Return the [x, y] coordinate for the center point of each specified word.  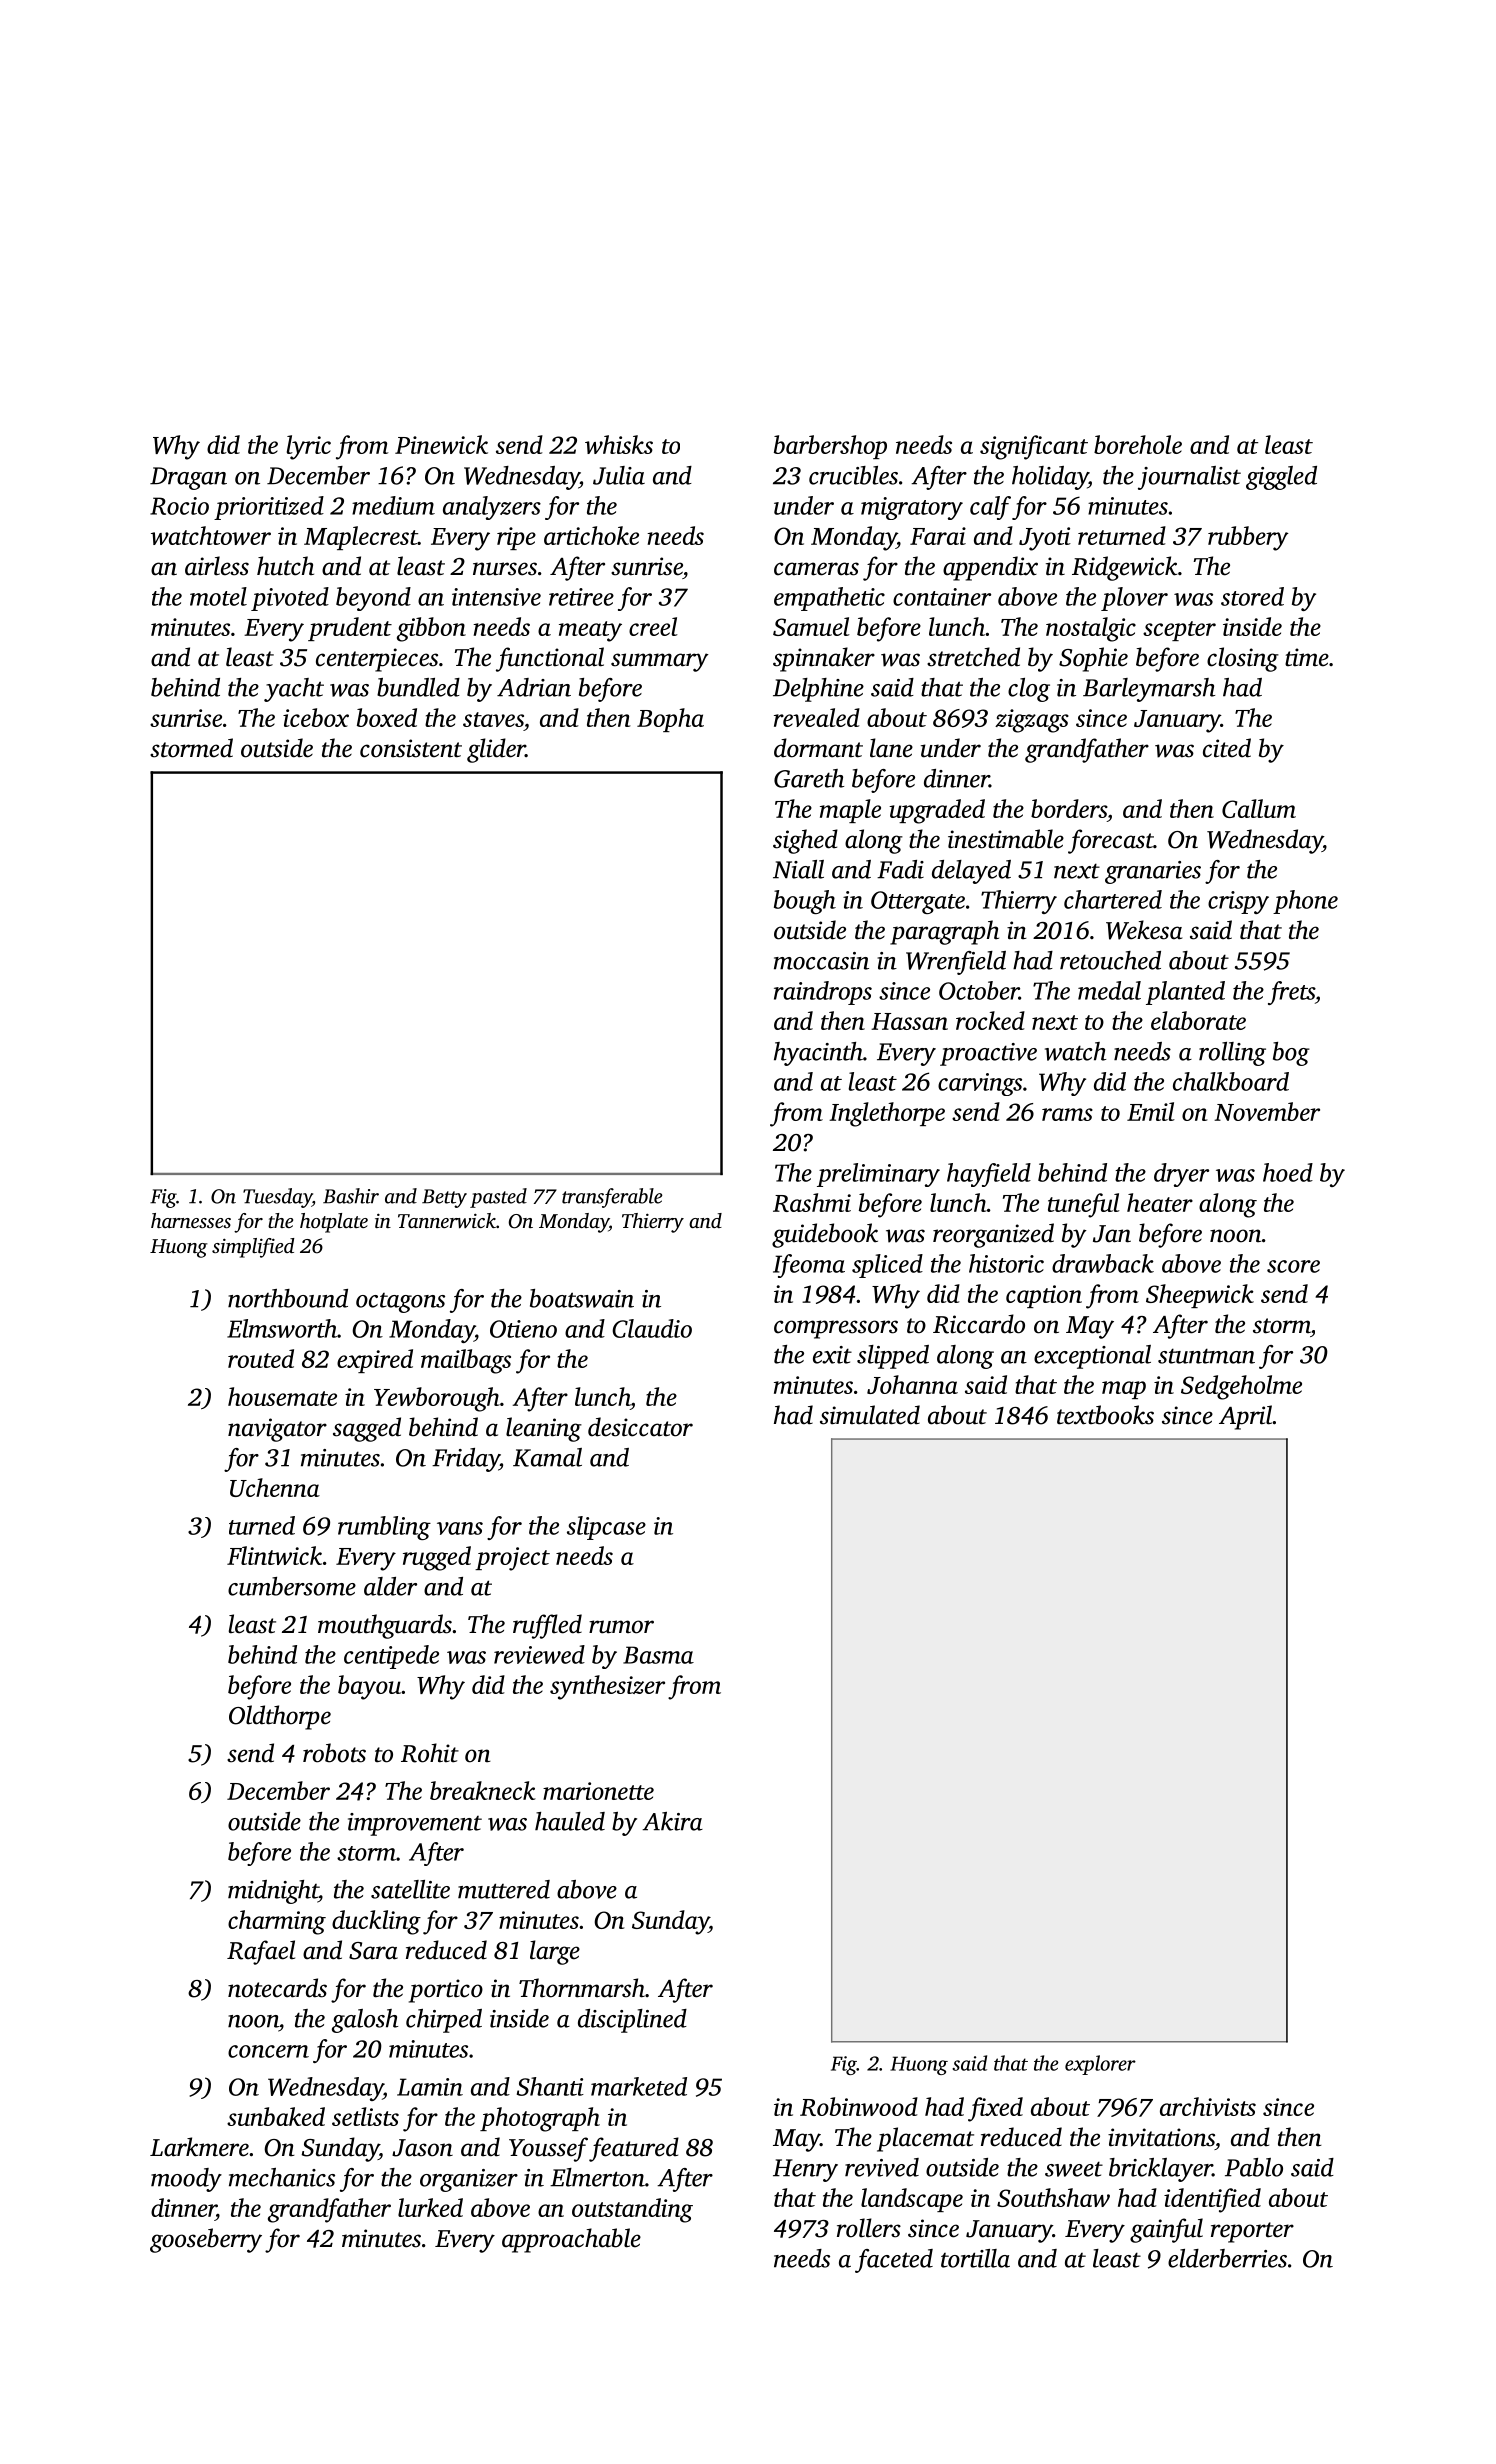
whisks [619, 444]
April [1245, 1417]
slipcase [606, 1528]
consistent [411, 748]
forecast [1111, 841]
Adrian [534, 687]
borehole [1138, 444]
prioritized [269, 508]
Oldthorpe [280, 1717]
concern [268, 2051]
